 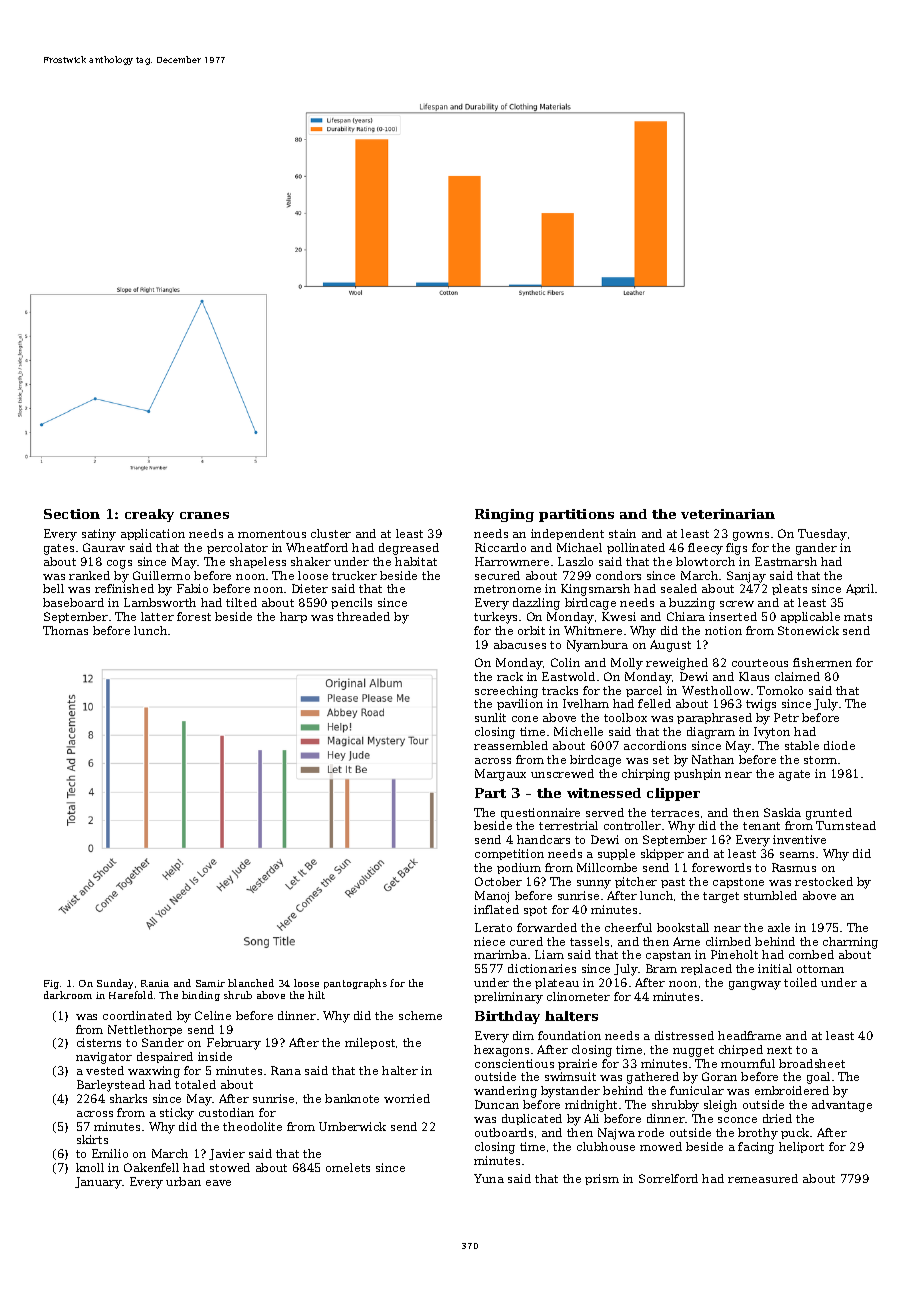 What do you see at coordinates (801, 1147) in the image?
I see `heliport` at bounding box center [801, 1147].
